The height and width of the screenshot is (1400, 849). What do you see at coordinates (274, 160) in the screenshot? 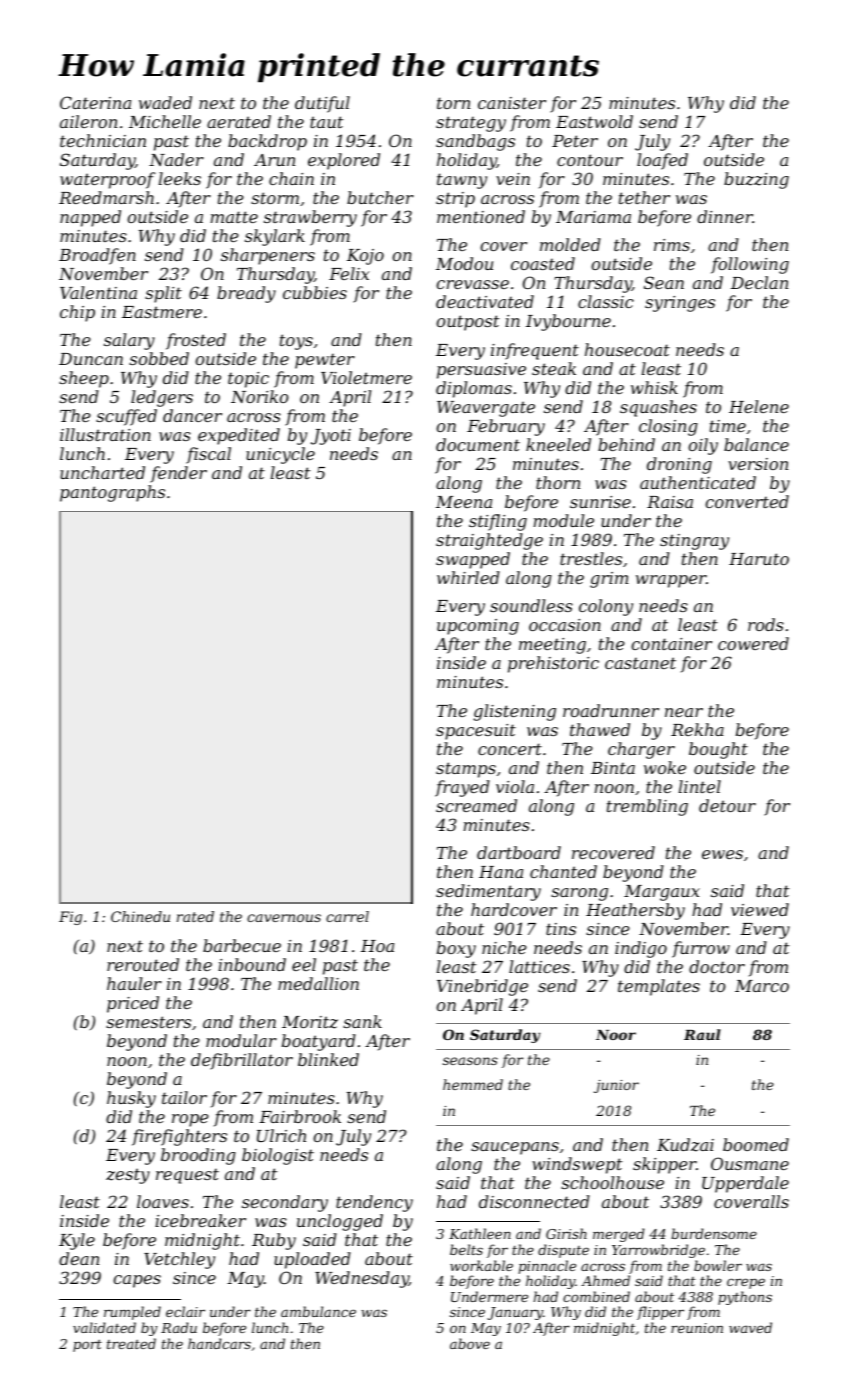
I see `Arun` at bounding box center [274, 160].
